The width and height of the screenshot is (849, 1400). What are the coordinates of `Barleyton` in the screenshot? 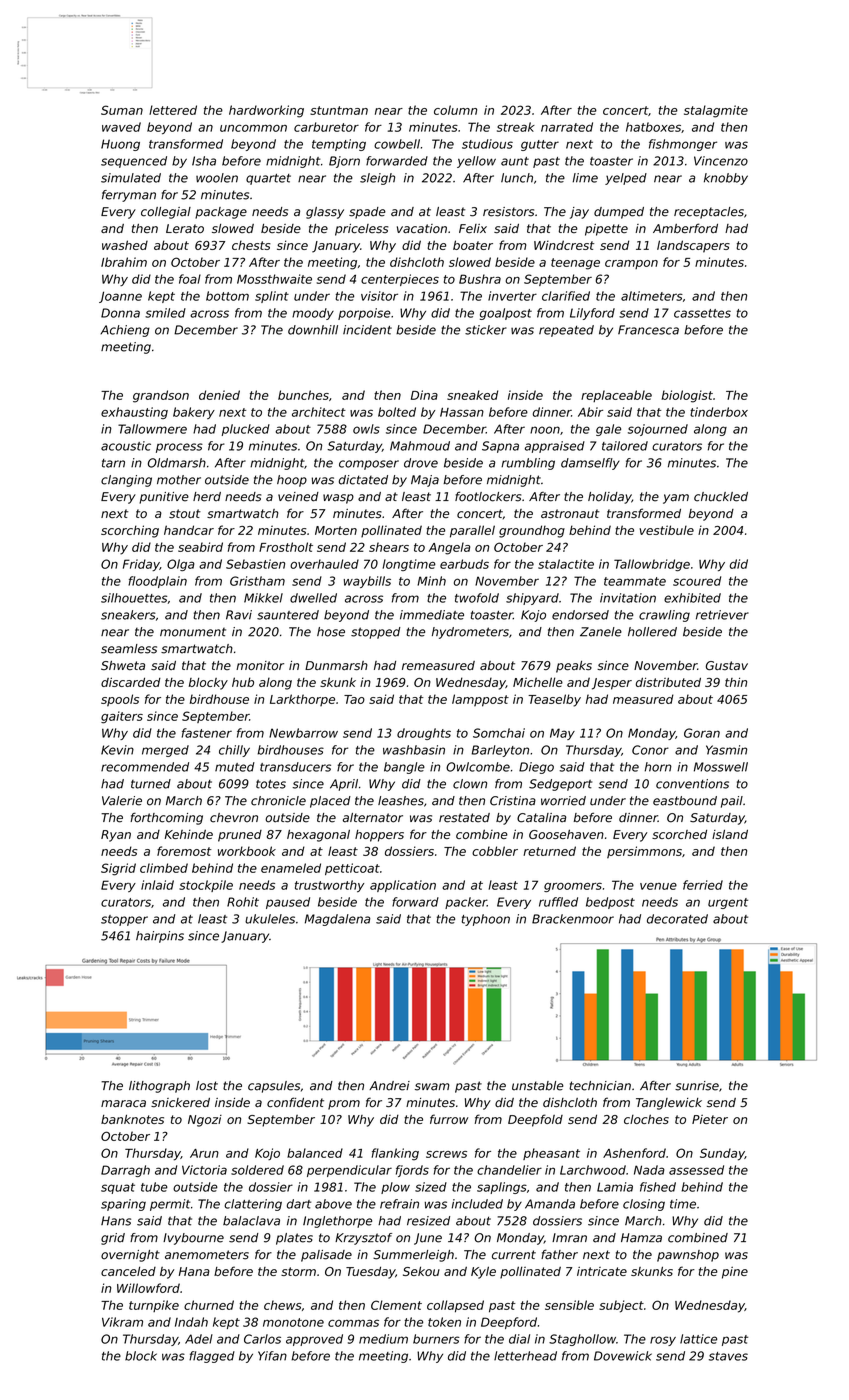 It's located at (500, 751).
